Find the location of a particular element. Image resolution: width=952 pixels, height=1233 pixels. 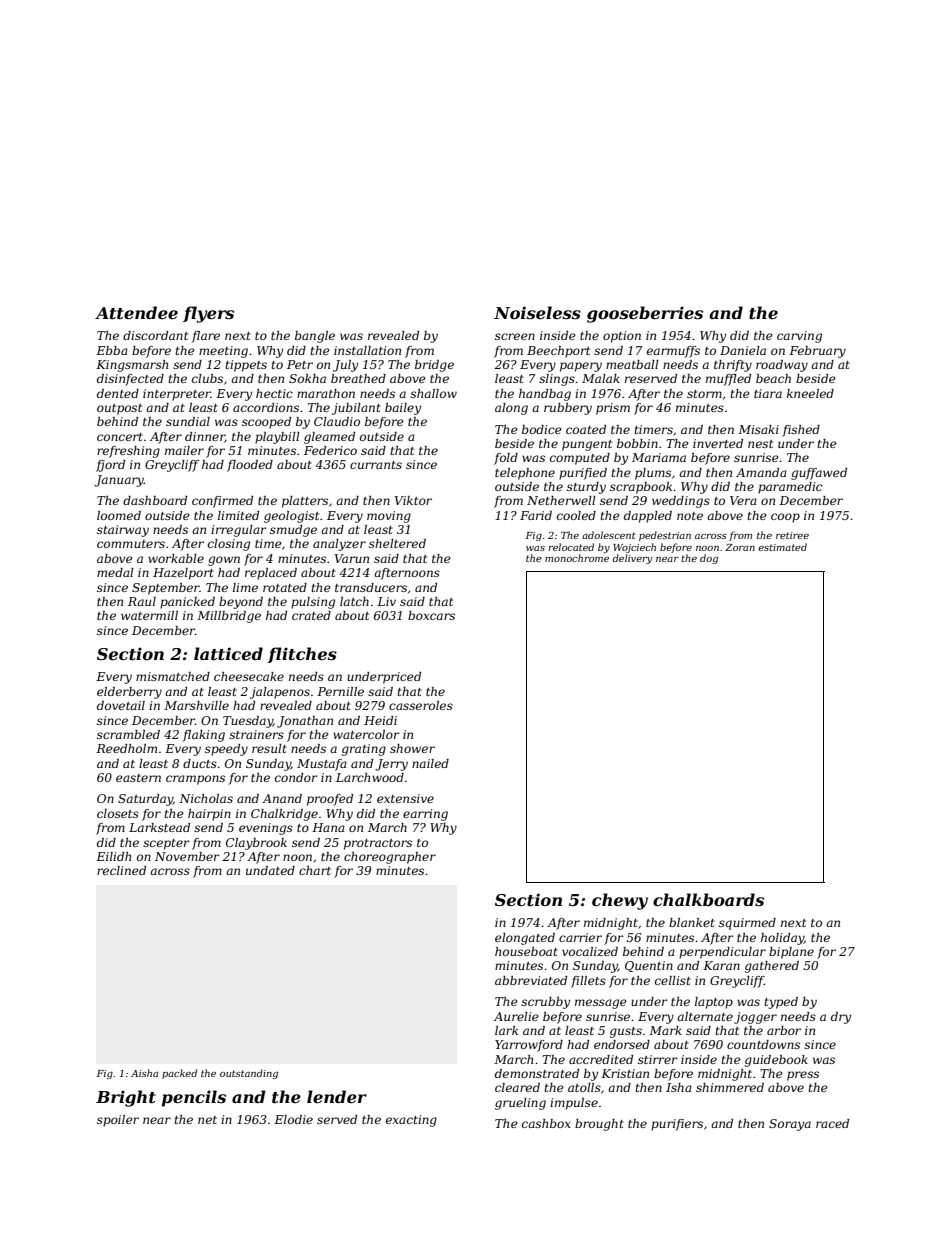

Elodie is located at coordinates (293, 1119).
